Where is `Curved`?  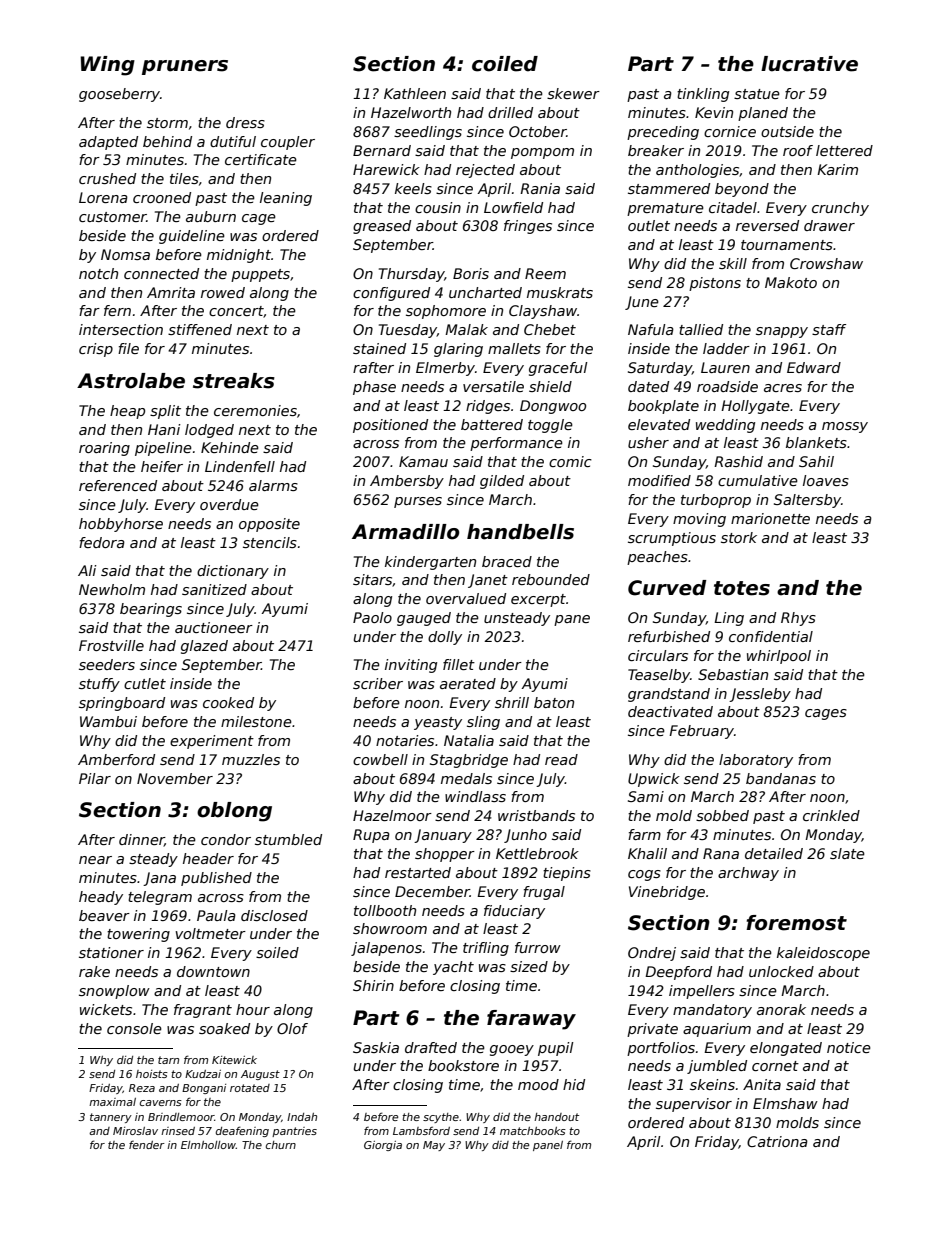
Curved is located at coordinates (667, 588).
